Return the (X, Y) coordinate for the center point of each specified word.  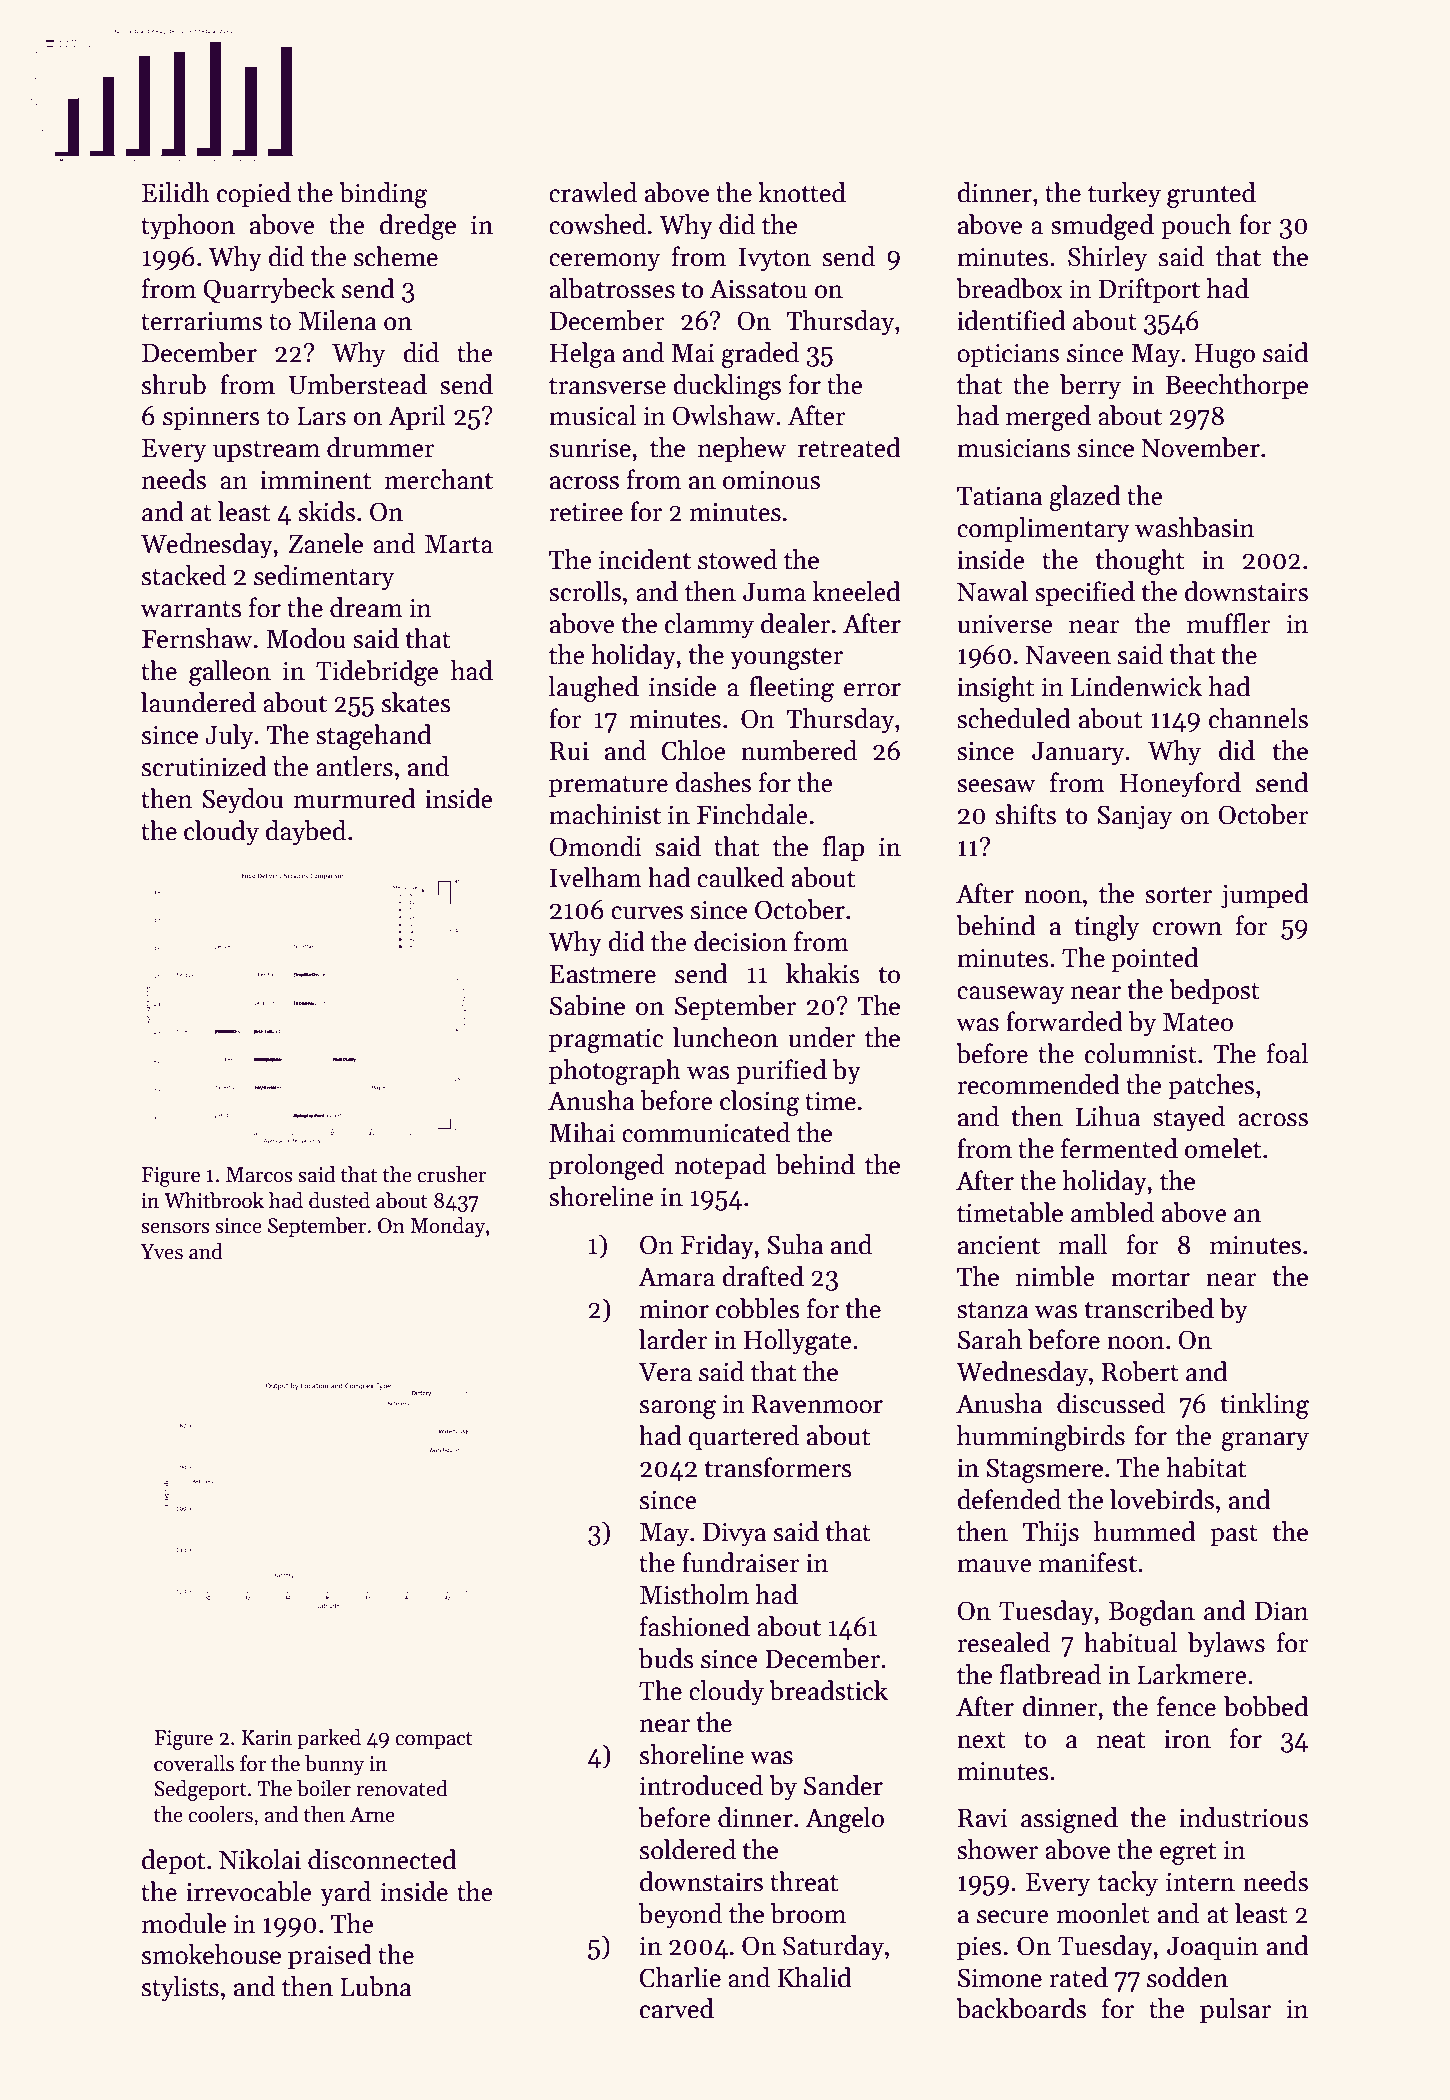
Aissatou (758, 289)
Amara (676, 1277)
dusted (339, 1200)
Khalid (815, 1977)
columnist (1141, 1053)
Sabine (587, 1005)
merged (1048, 418)
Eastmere (603, 974)
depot (173, 1862)
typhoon (188, 227)
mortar (1150, 1278)
